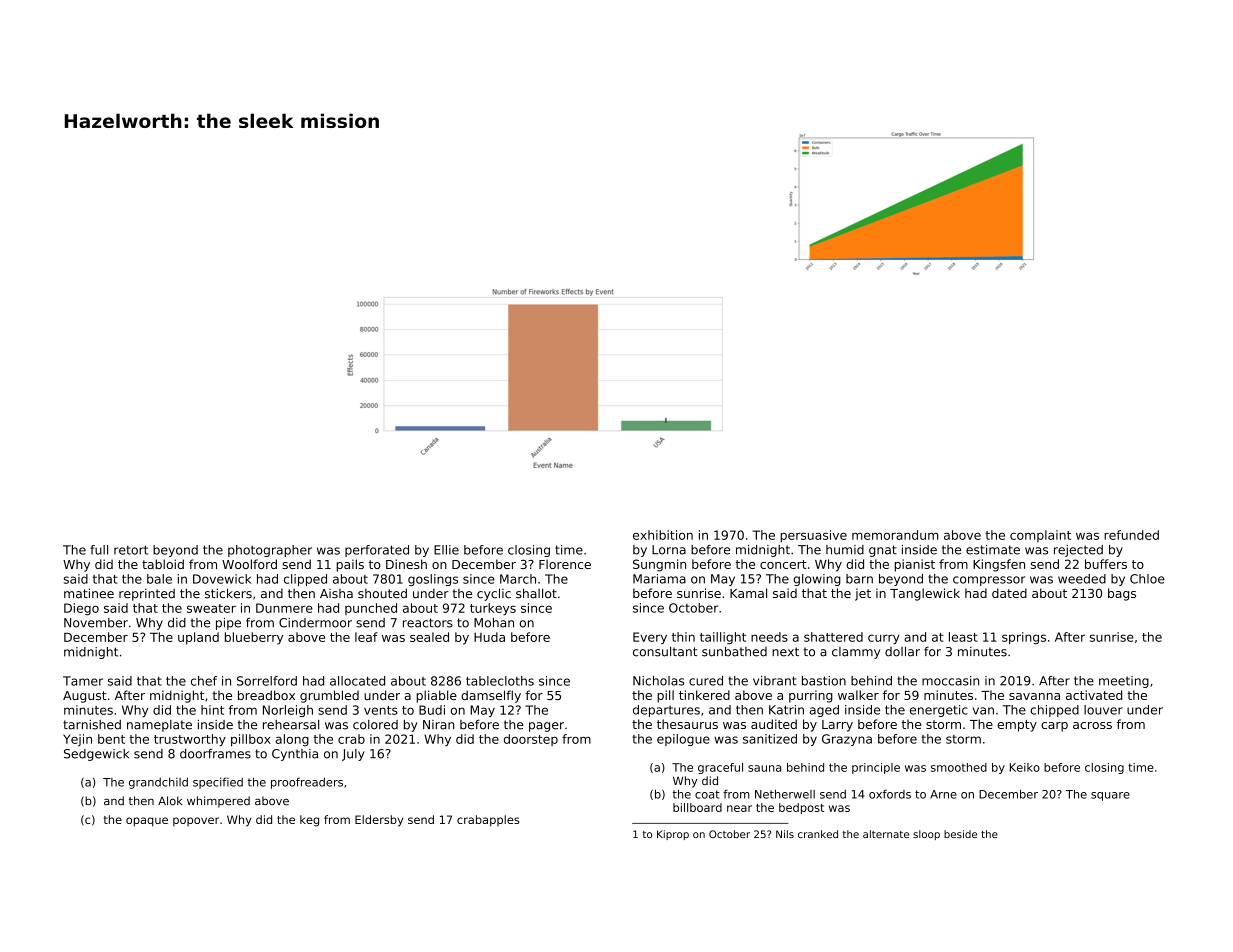 The image size is (1233, 952). Describe the element at coordinates (1131, 535) in the screenshot. I see `refunded` at that location.
